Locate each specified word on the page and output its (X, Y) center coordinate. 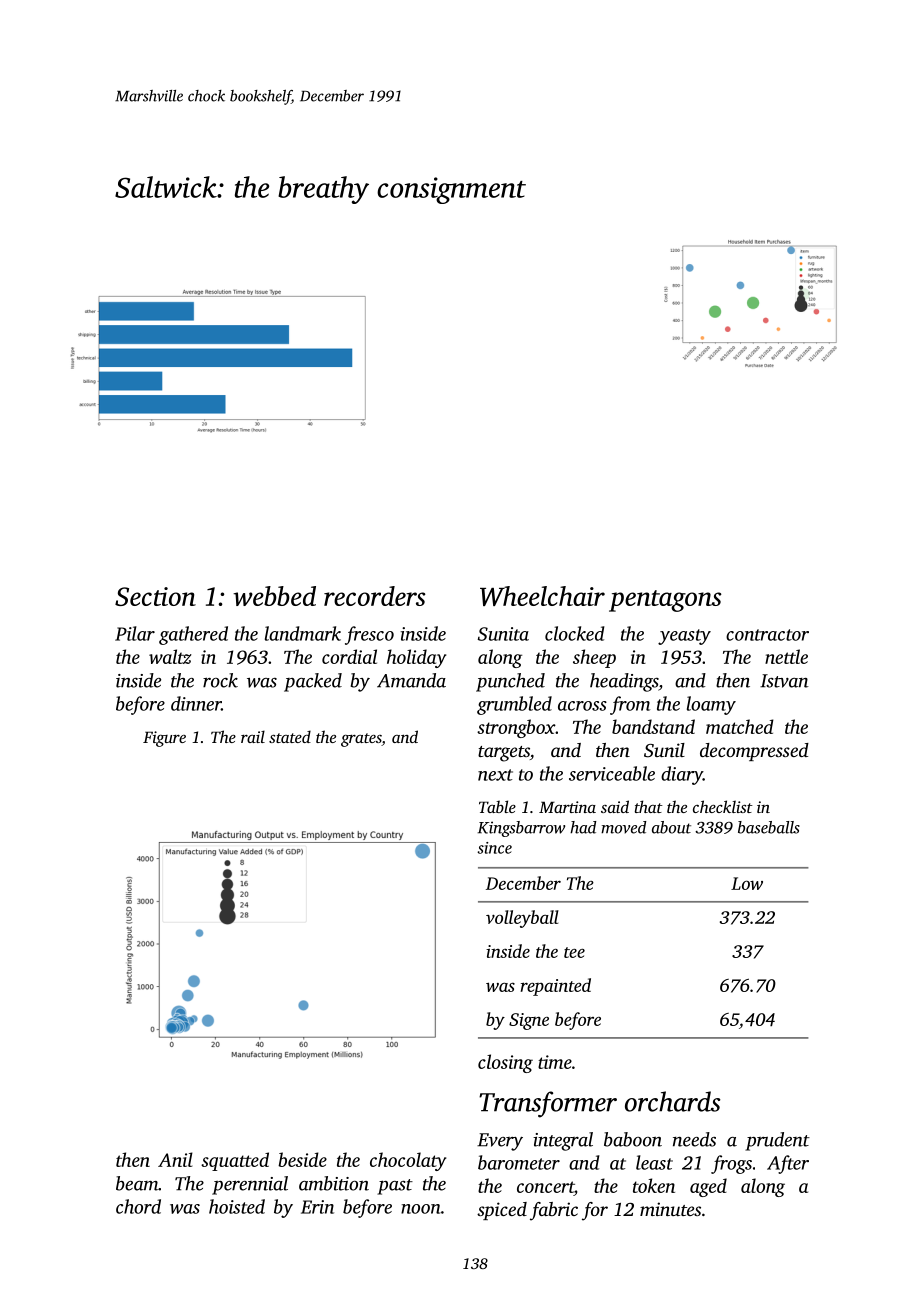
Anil (175, 1159)
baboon (633, 1139)
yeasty (684, 637)
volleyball (522, 919)
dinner (196, 703)
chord (138, 1206)
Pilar (135, 633)
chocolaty (408, 1161)
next (495, 775)
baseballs (769, 827)
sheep (594, 658)
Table (497, 806)
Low (747, 883)
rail (253, 736)
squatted (235, 1161)
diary (682, 775)
